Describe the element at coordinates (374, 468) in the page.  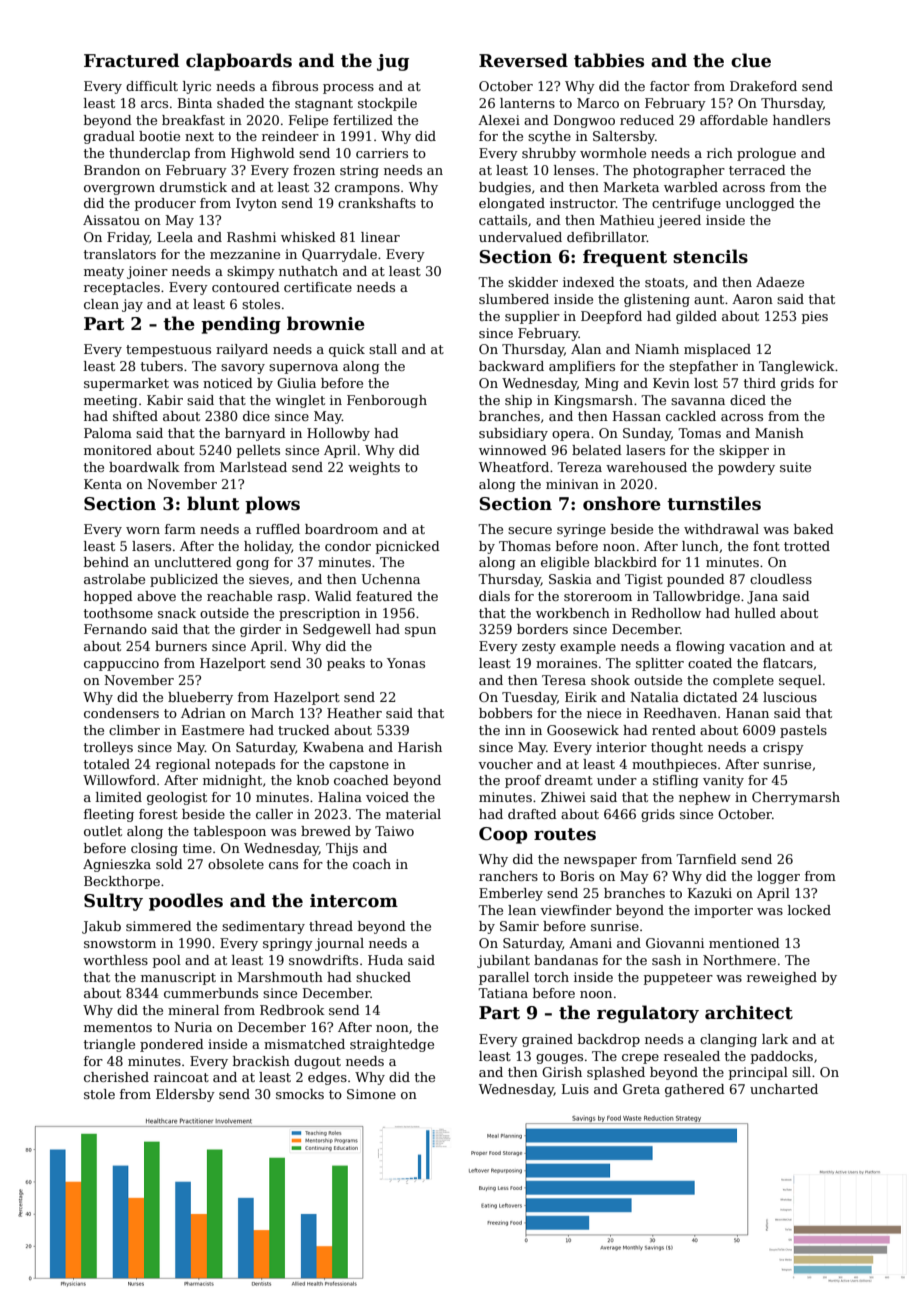
I see `weights` at that location.
